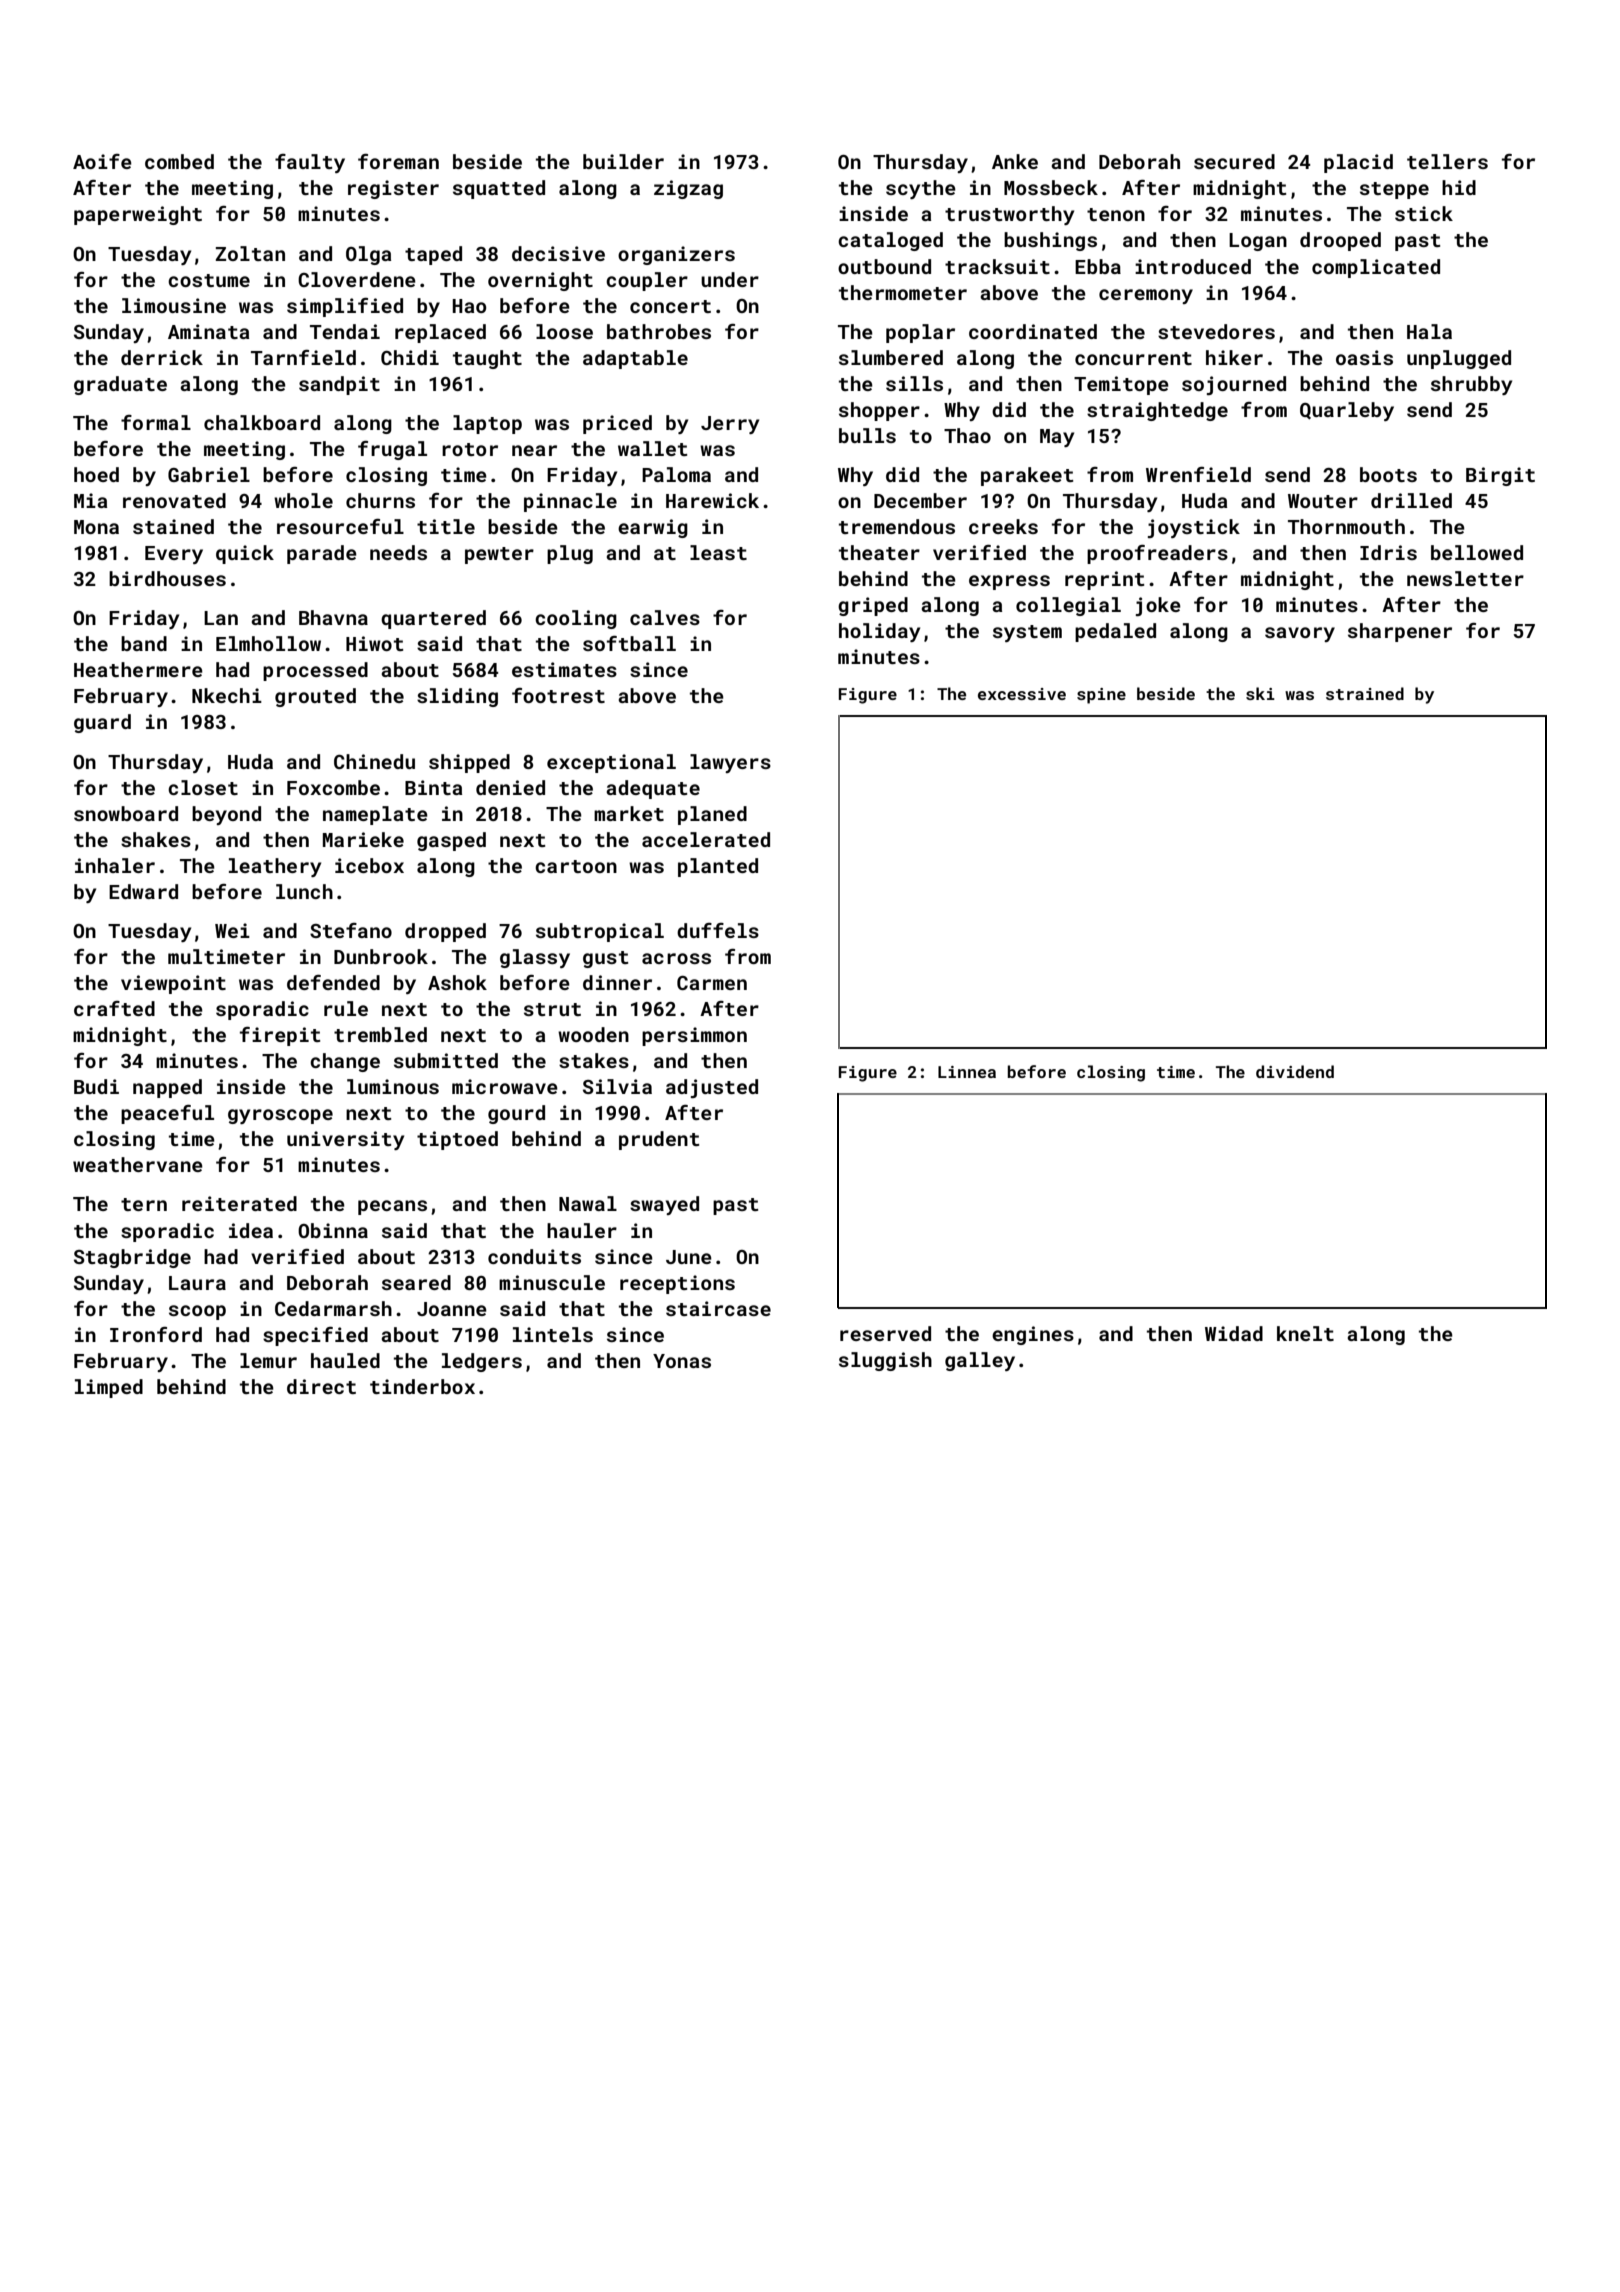 The height and width of the screenshot is (2292, 1620). Describe the element at coordinates (588, 1203) in the screenshot. I see `Nawal` at that location.
